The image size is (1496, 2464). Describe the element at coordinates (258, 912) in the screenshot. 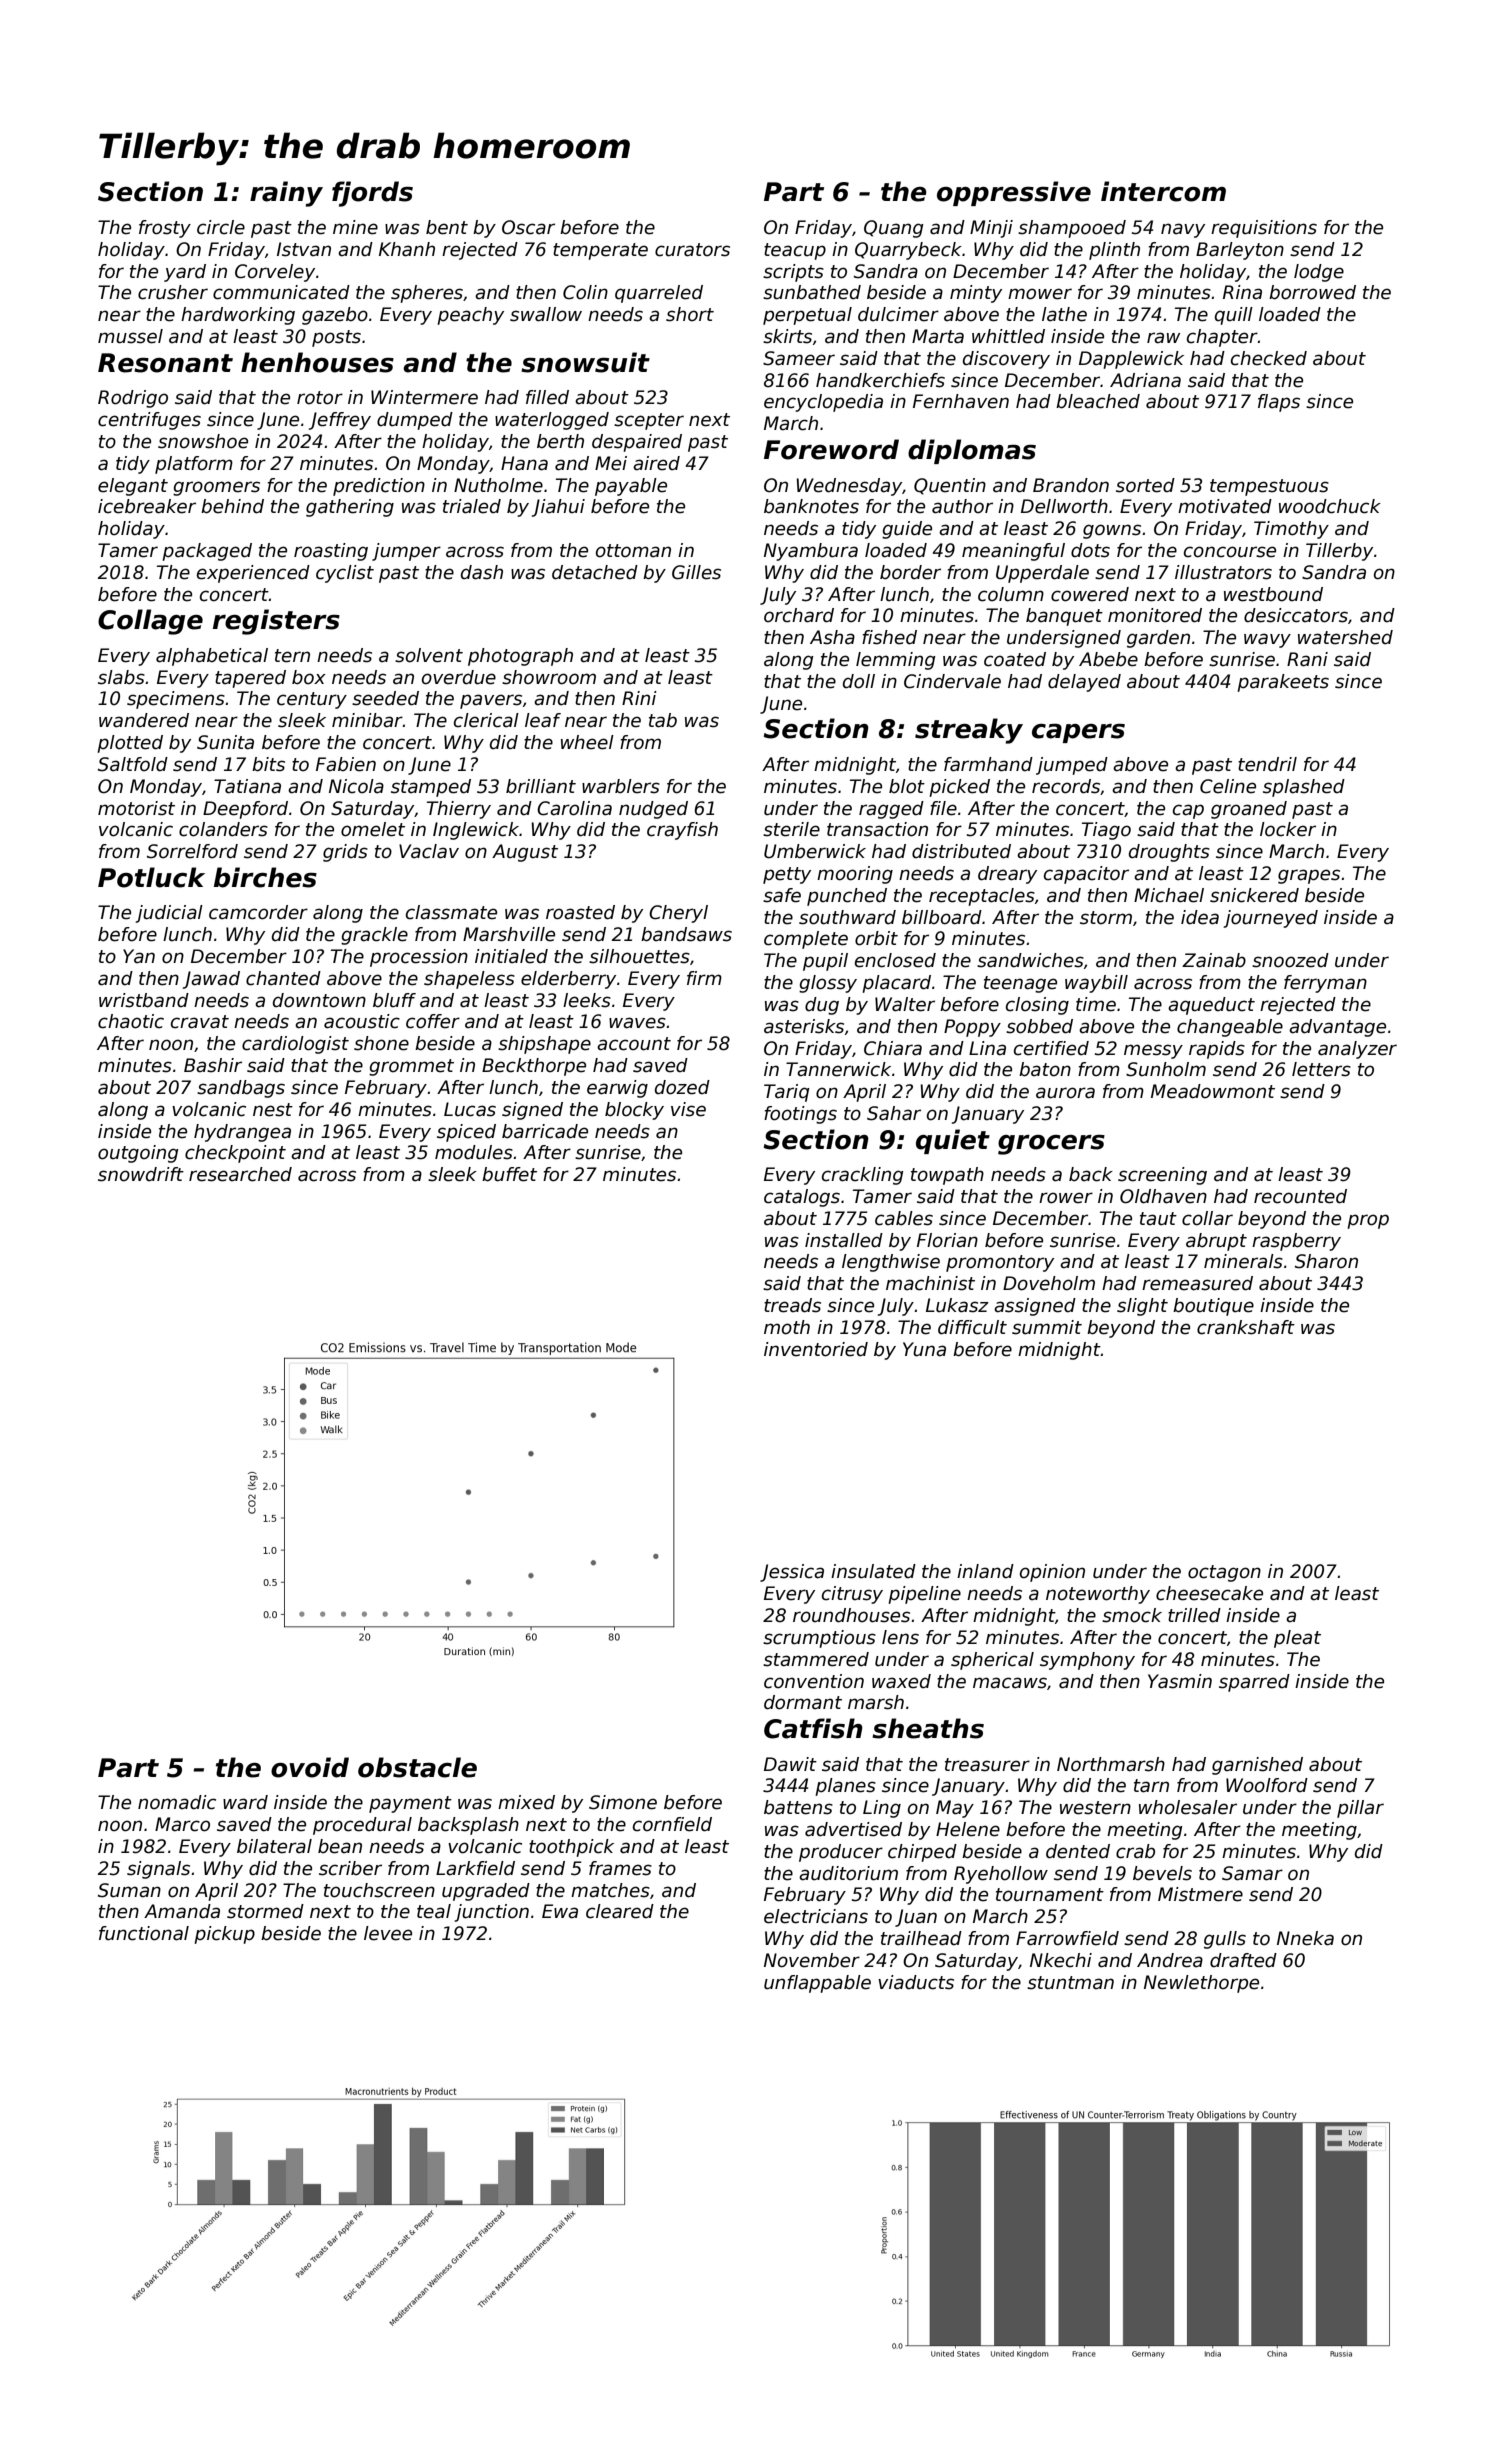

I see `camcorder` at that location.
